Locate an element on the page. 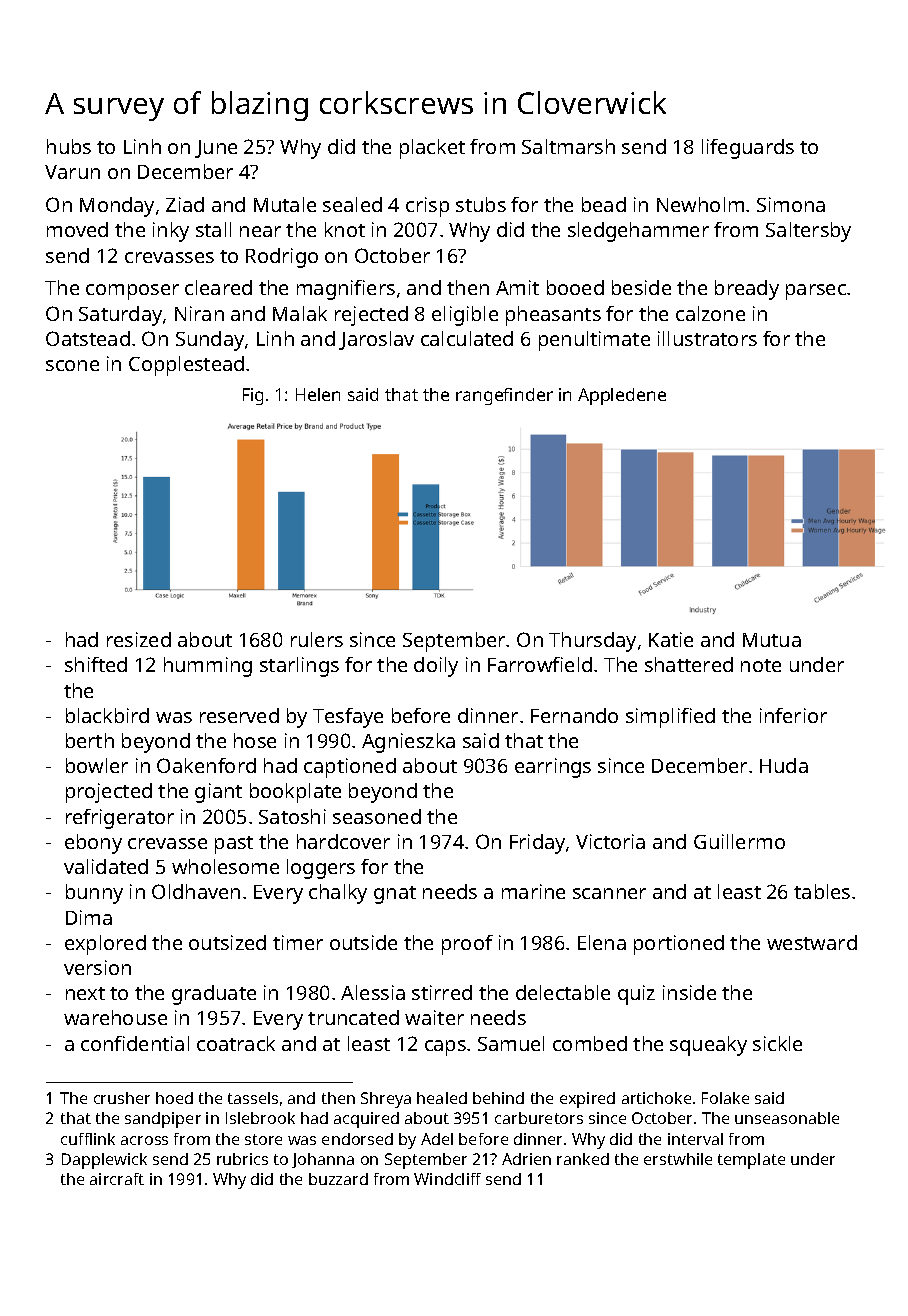 The height and width of the image is (1316, 908). moved is located at coordinates (77, 229).
